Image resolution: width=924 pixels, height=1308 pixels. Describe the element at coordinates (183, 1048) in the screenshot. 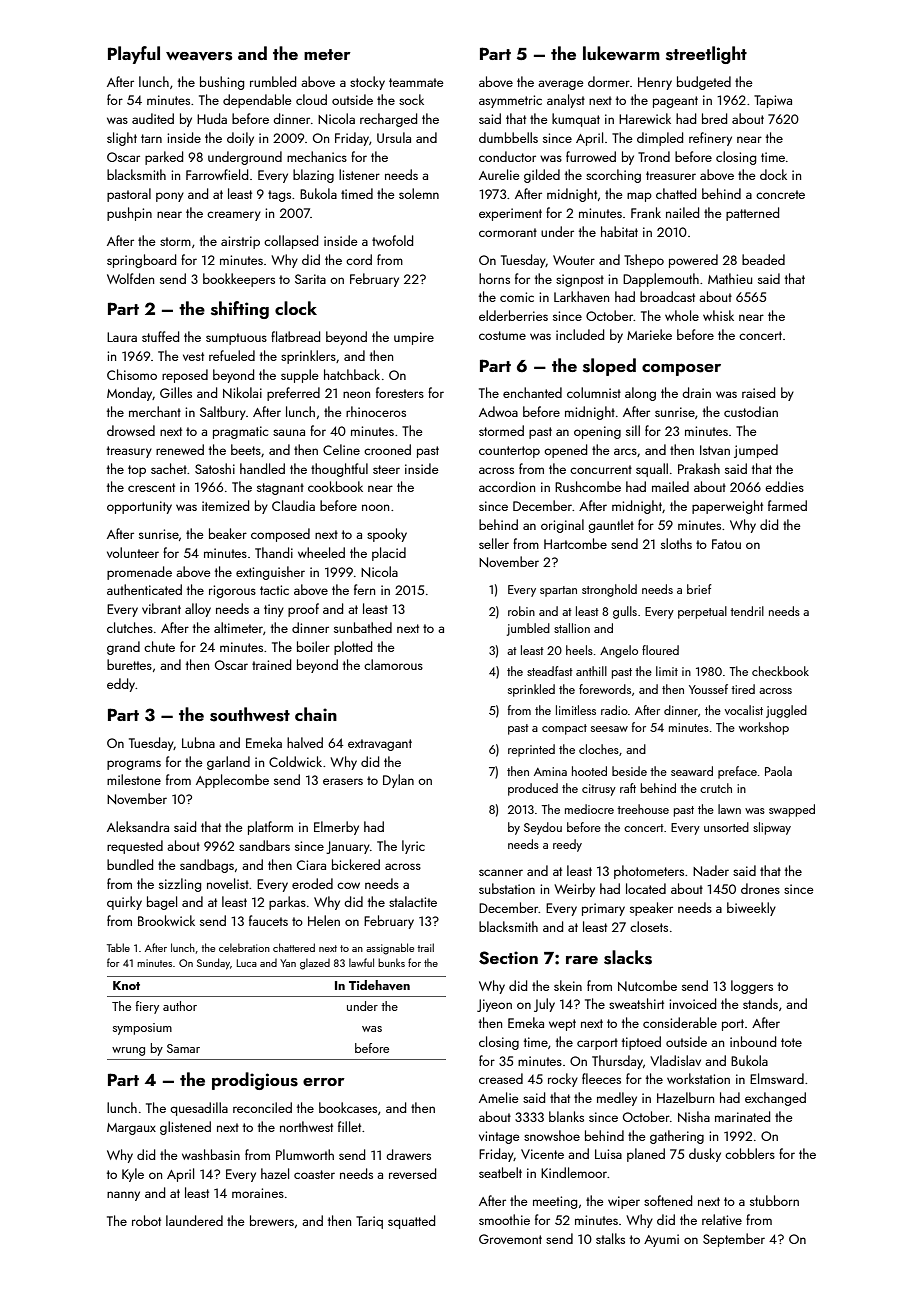

I see `Samar` at that location.
